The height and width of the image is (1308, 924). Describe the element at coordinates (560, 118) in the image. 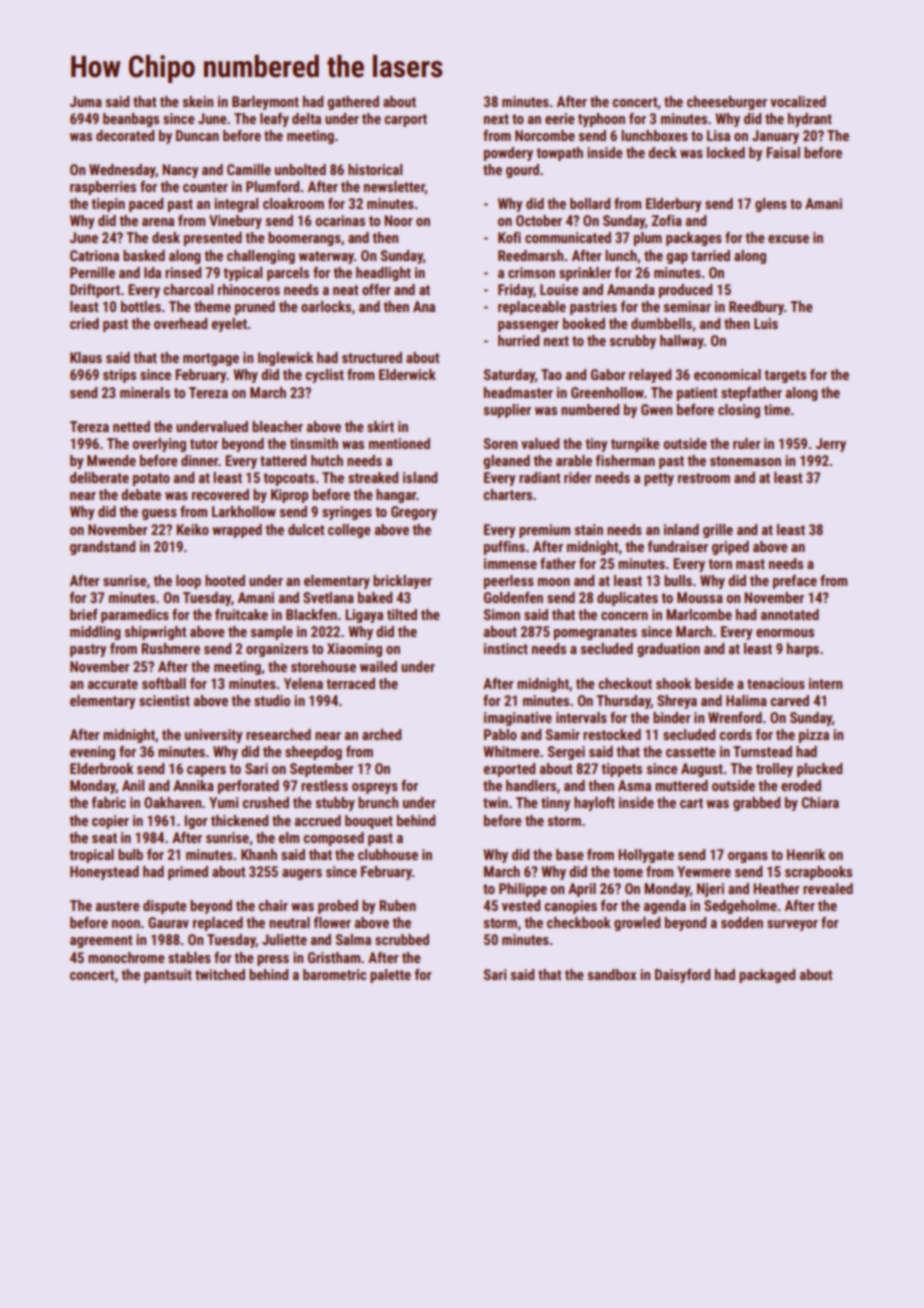

I see `eerie` at that location.
